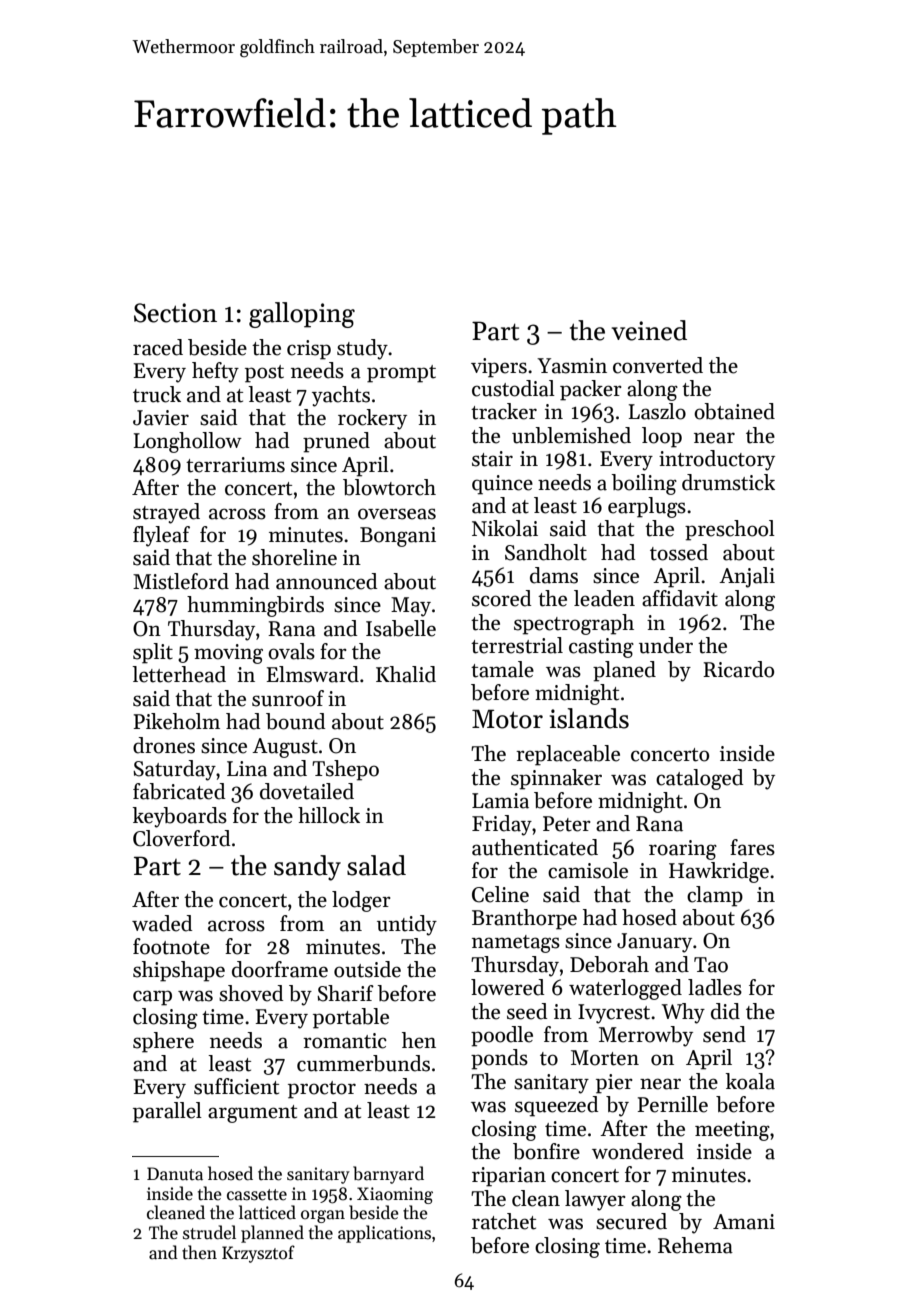 The width and height of the image is (908, 1316). I want to click on Section, so click(175, 313).
